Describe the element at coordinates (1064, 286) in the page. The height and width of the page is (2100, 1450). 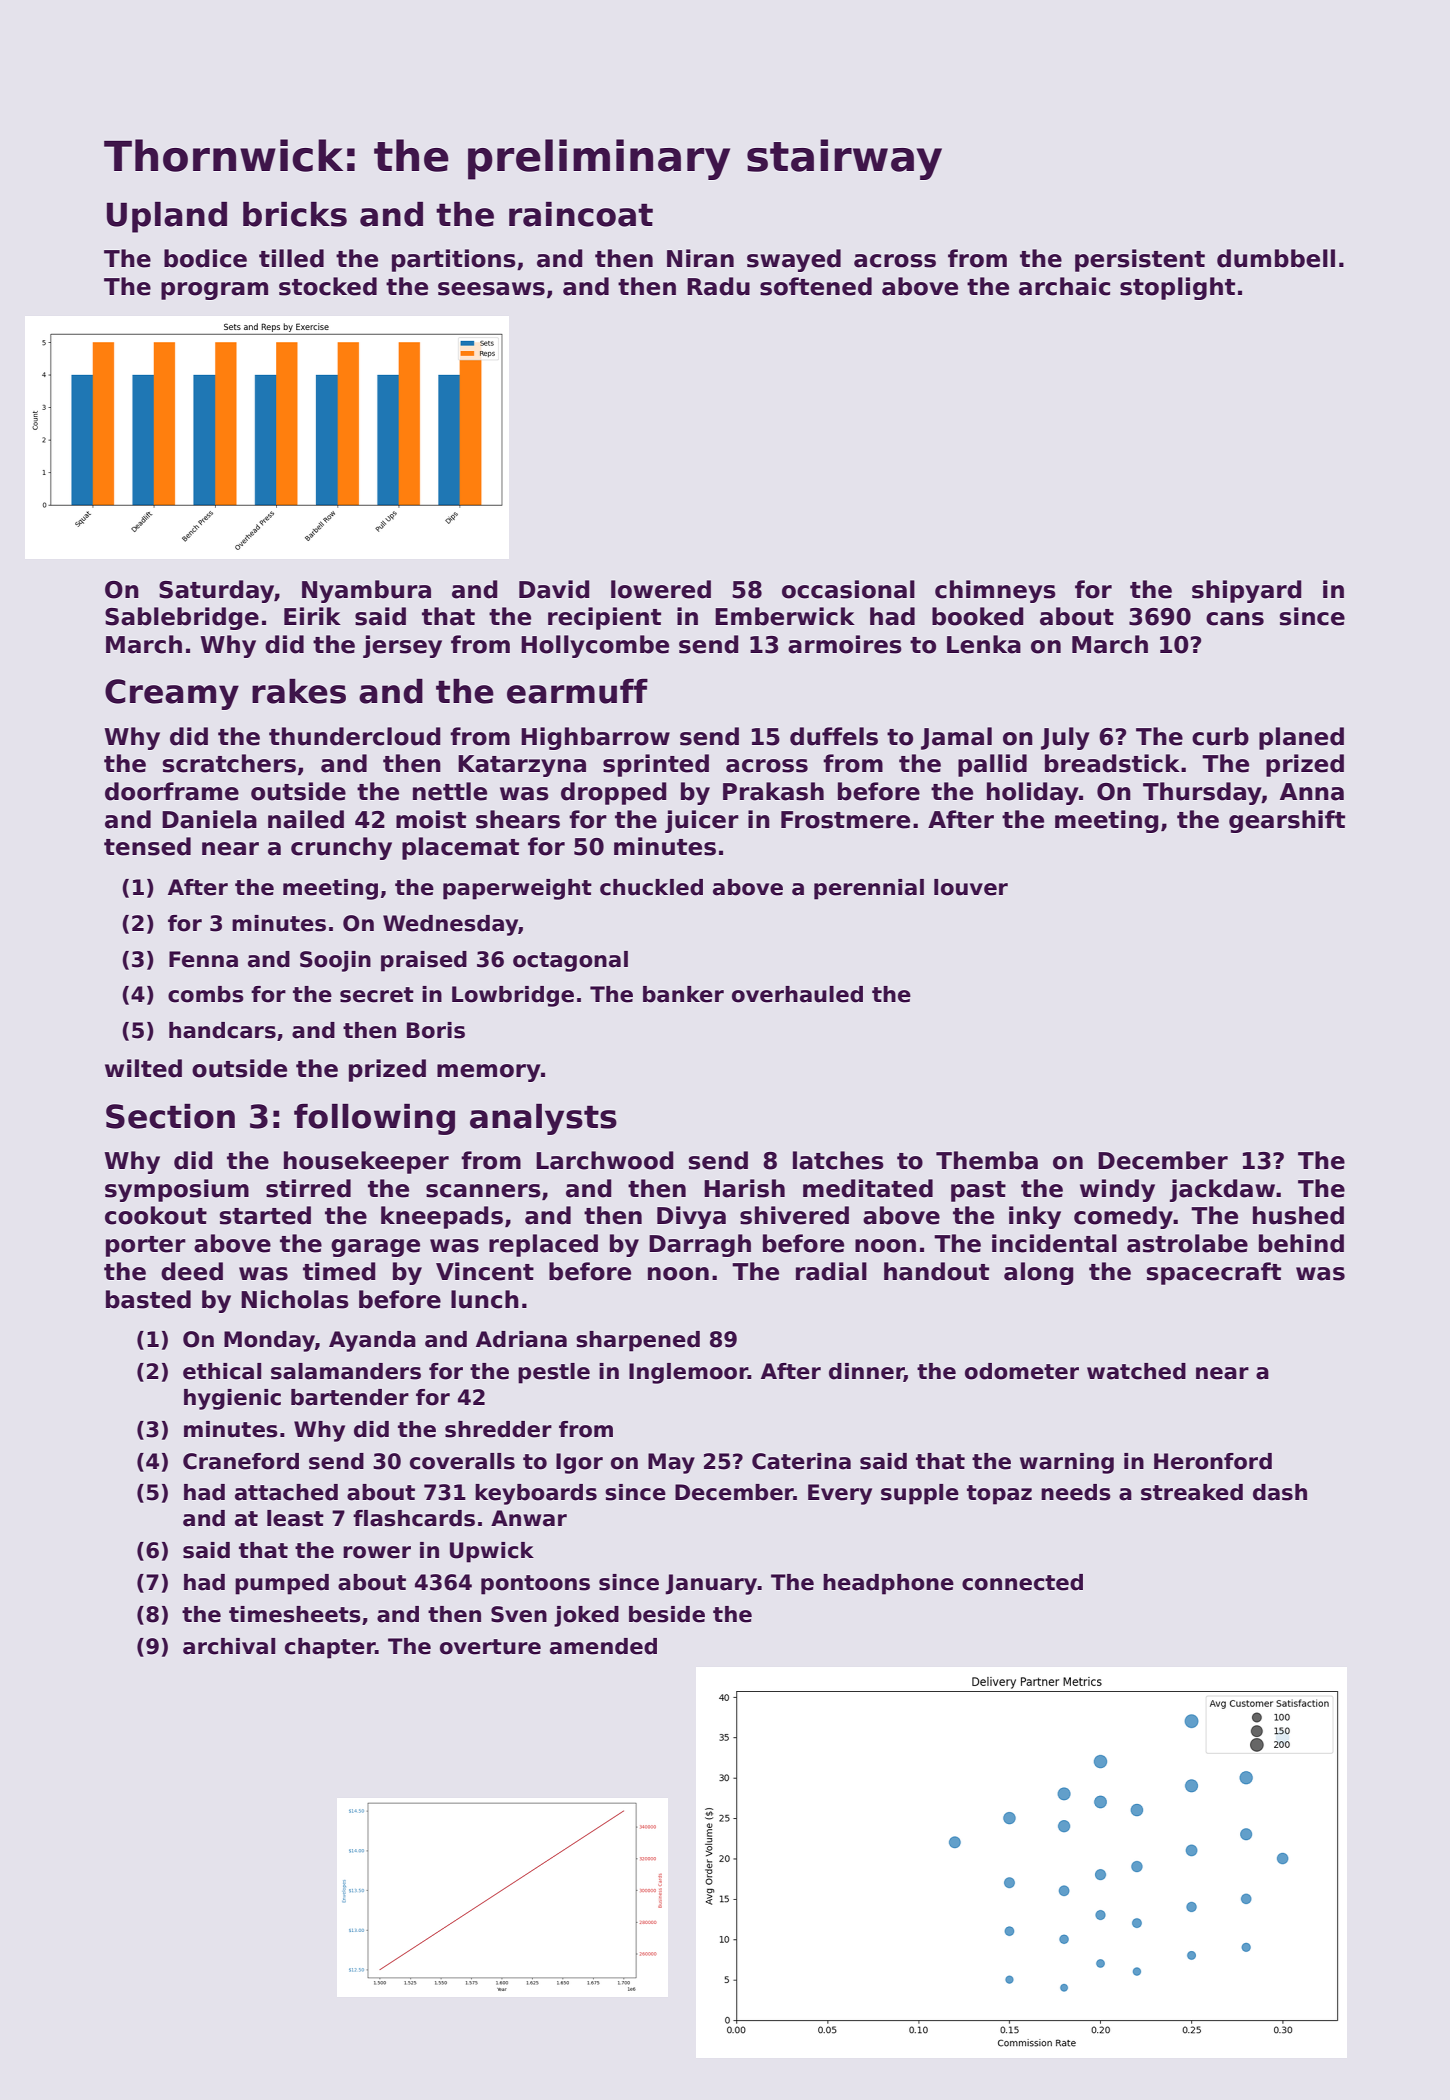
I see `archaic` at that location.
